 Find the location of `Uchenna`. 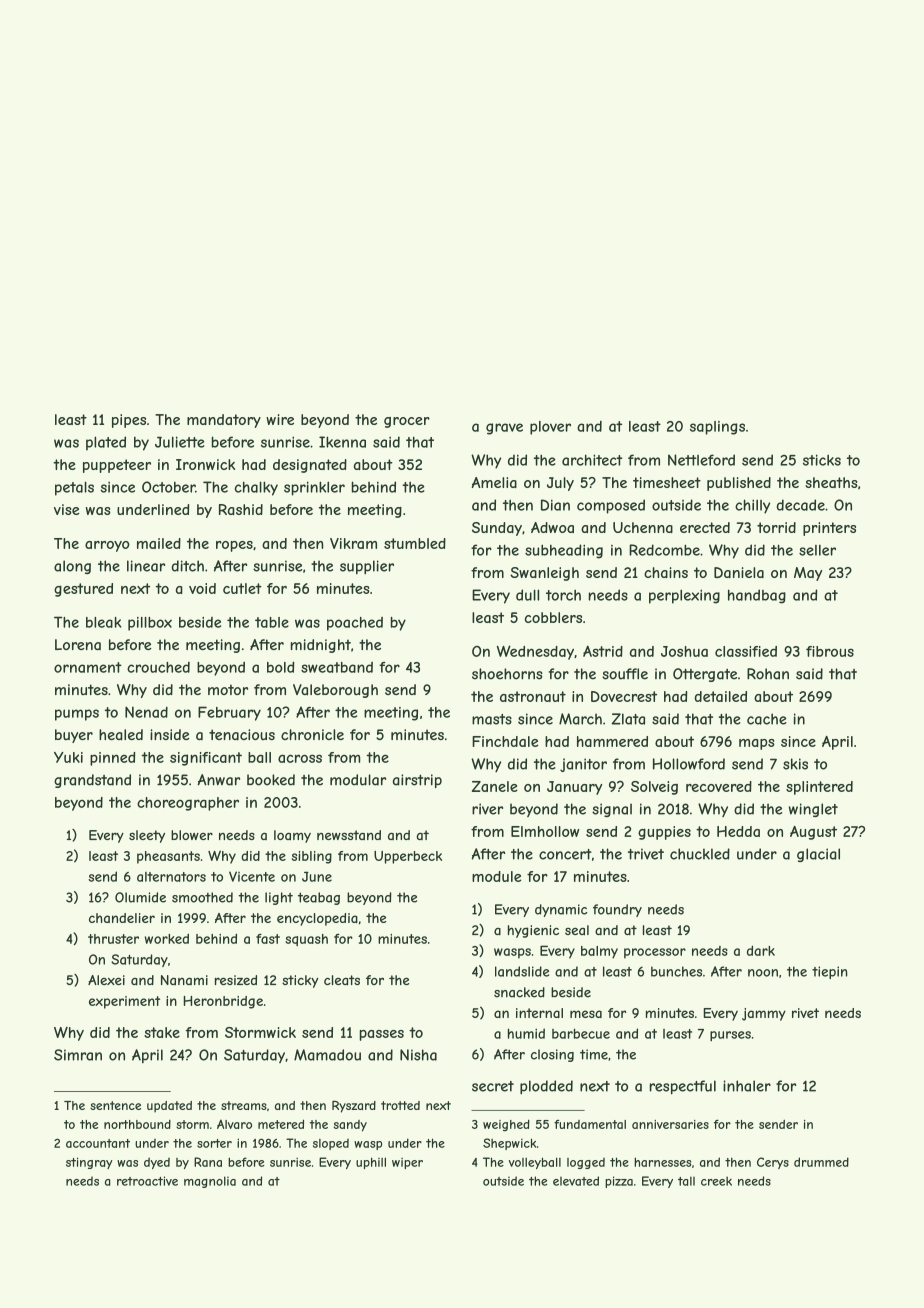

Uchenna is located at coordinates (643, 527).
